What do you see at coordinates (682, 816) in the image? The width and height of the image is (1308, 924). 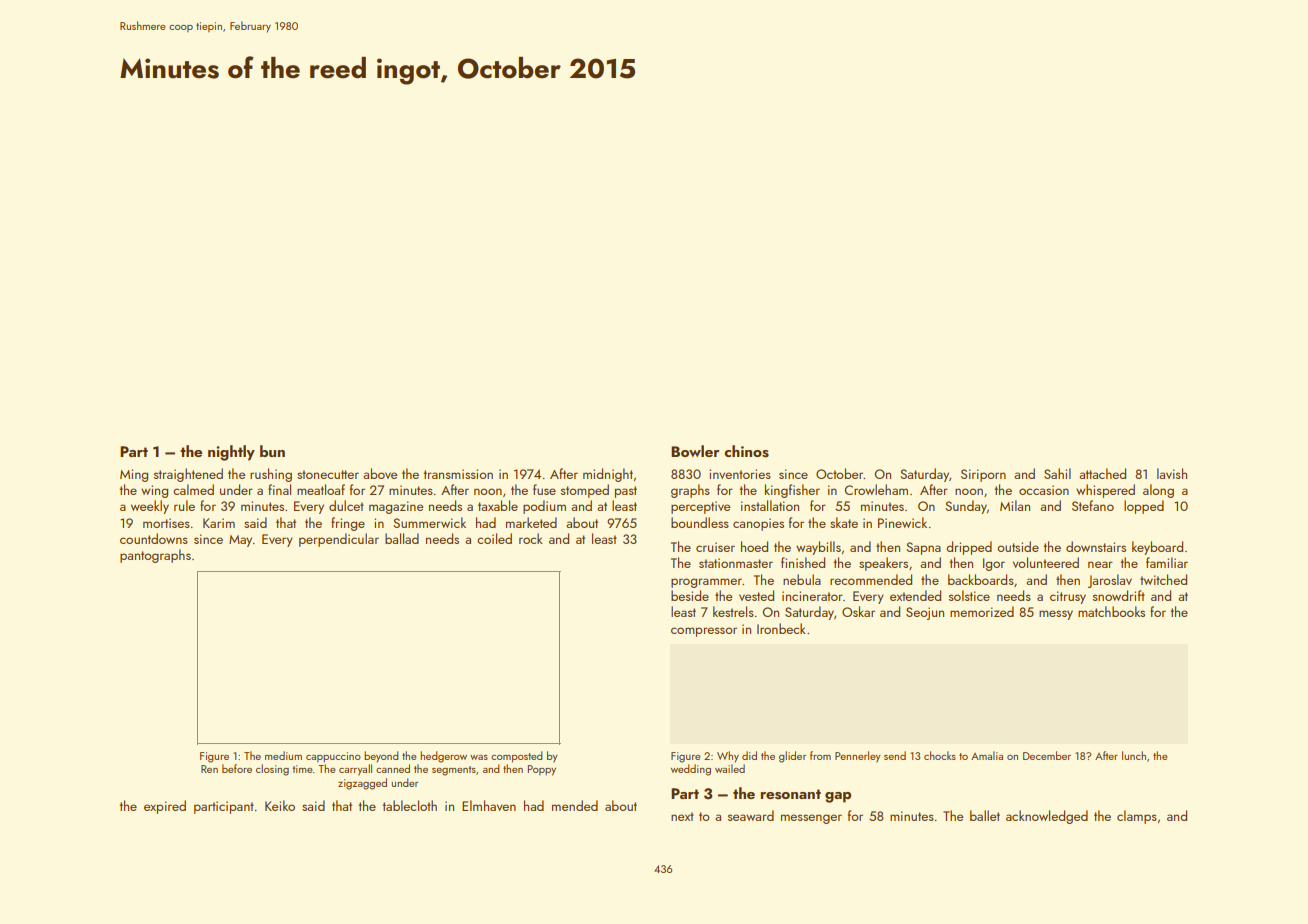 I see `next` at bounding box center [682, 816].
